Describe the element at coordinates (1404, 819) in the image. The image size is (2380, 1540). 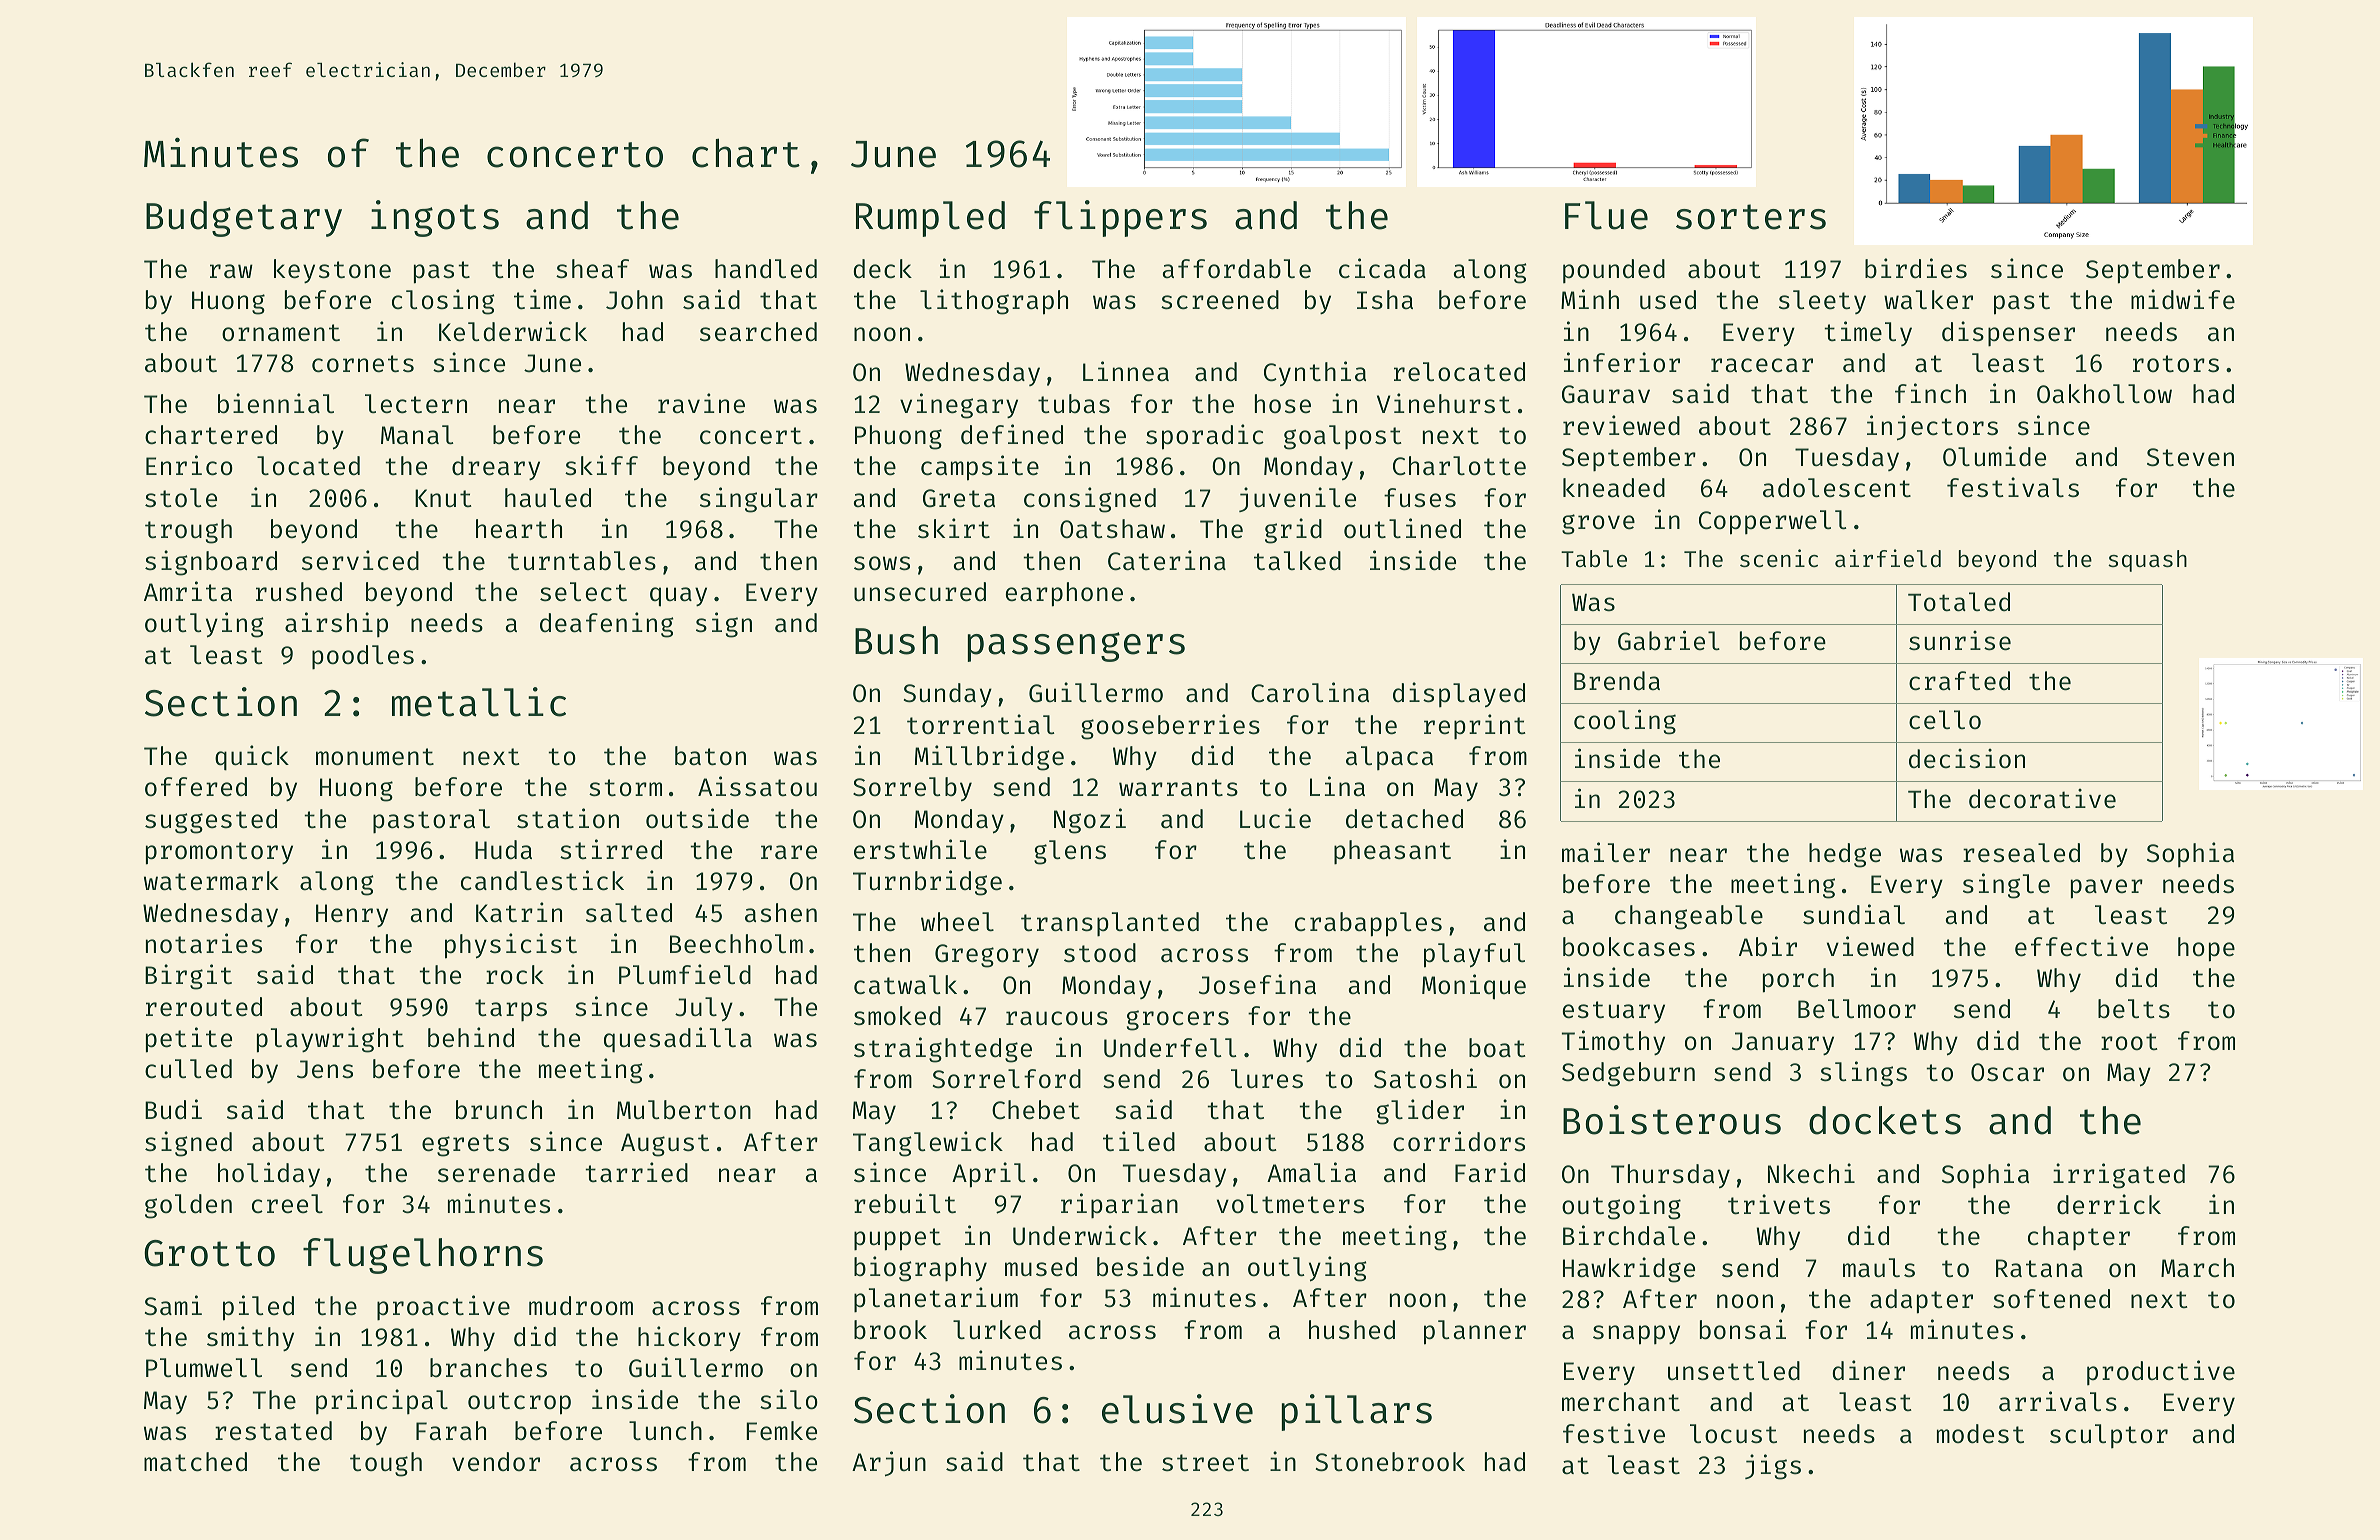
I see `detached` at that location.
